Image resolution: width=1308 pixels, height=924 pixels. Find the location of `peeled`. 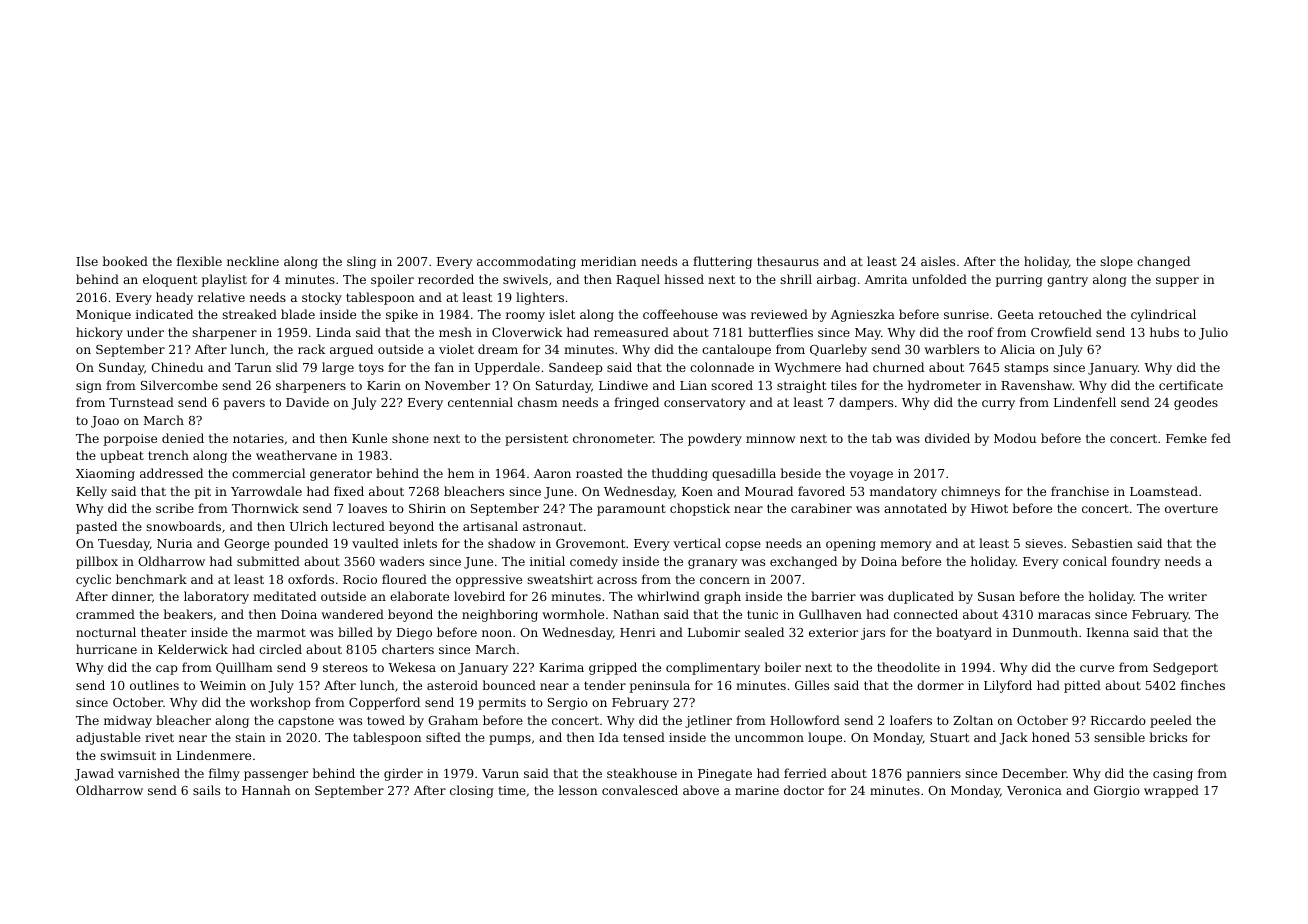

peeled is located at coordinates (1171, 721).
